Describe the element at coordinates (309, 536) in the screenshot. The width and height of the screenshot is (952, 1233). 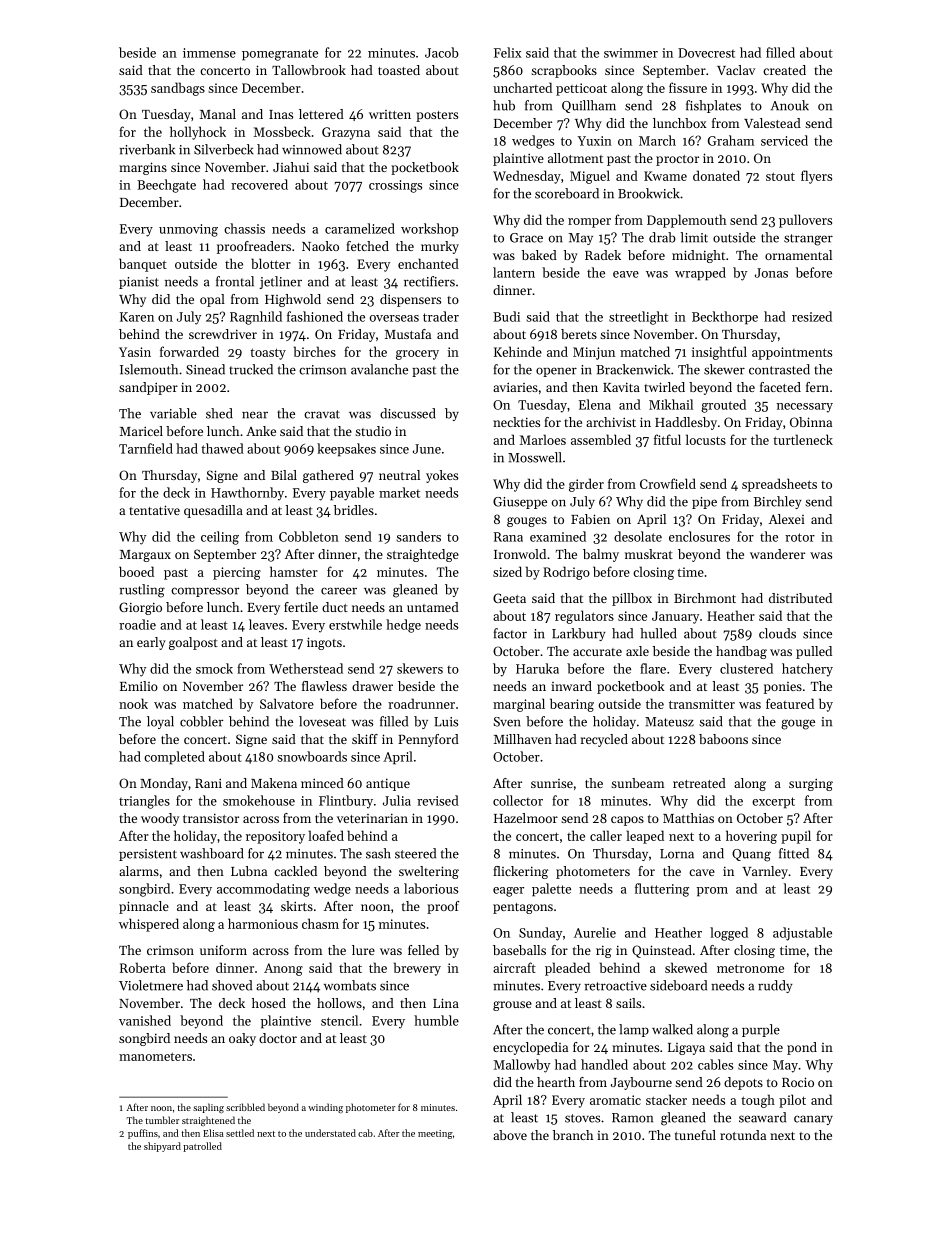
I see `Cobbleton` at that location.
